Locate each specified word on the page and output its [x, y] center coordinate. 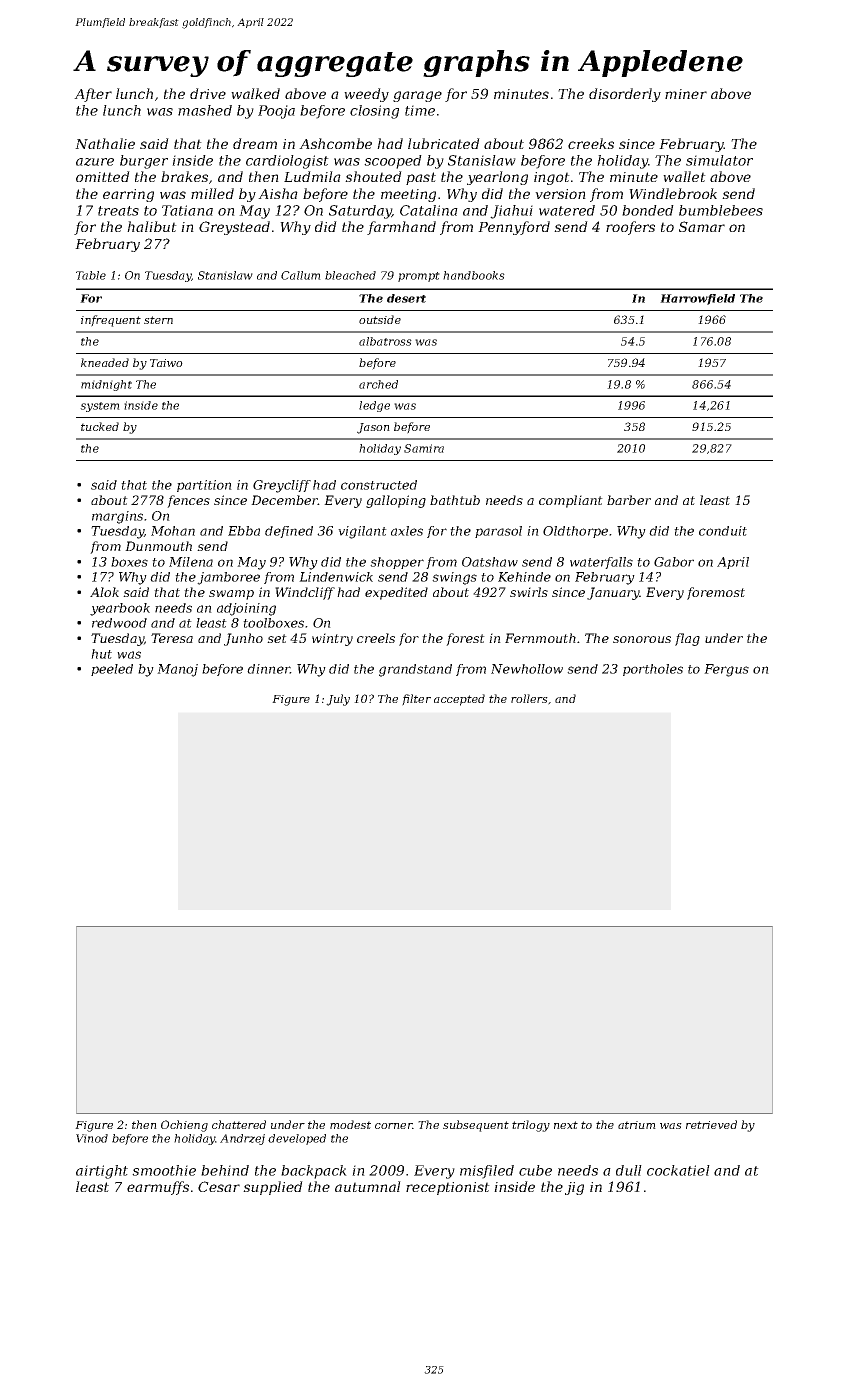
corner [394, 1126]
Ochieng [184, 1126]
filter [416, 700]
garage [417, 96]
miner [686, 94]
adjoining [246, 609]
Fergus [726, 670]
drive [208, 93]
